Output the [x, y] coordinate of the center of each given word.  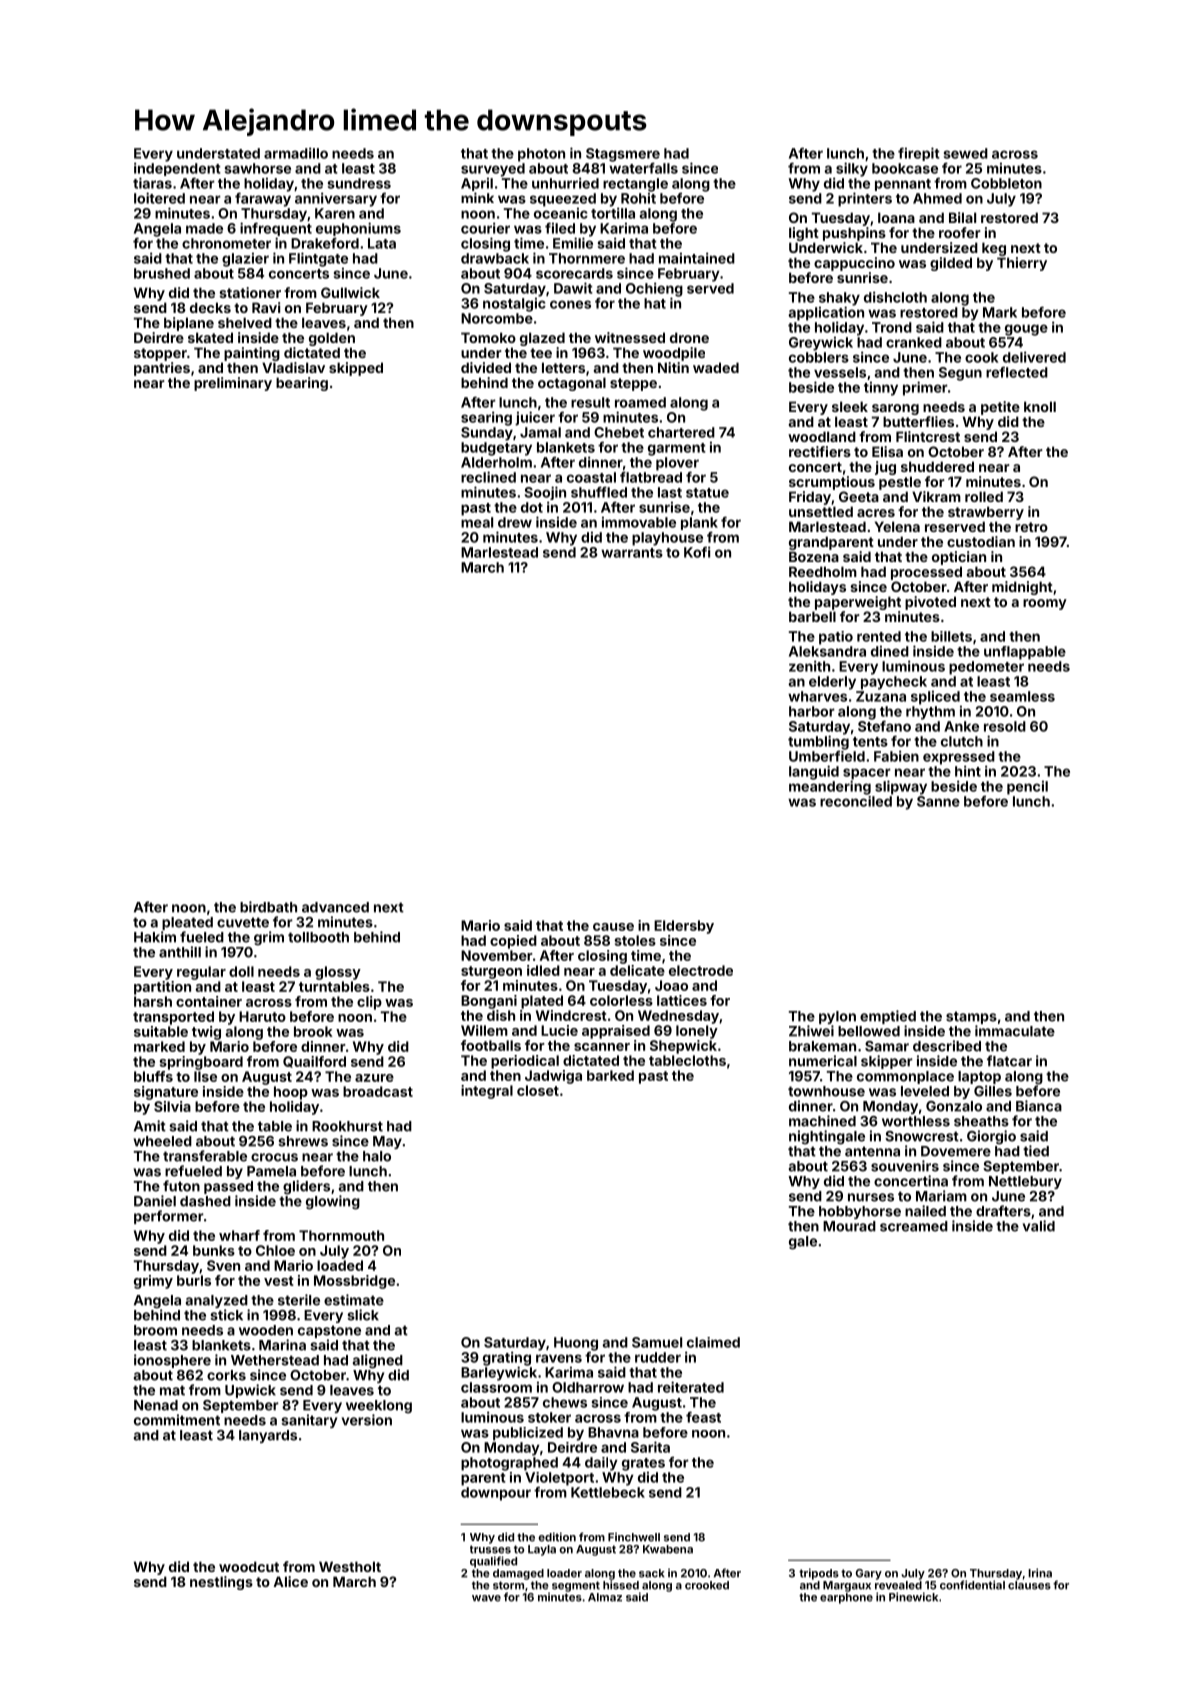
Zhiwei [811, 1031]
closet [538, 1090]
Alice [291, 1581]
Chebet [619, 432]
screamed [914, 1226]
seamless [1022, 696]
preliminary [233, 384]
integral [487, 1092]
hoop [291, 1093]
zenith [809, 666]
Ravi [266, 307]
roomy [1045, 604]
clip [369, 1003]
